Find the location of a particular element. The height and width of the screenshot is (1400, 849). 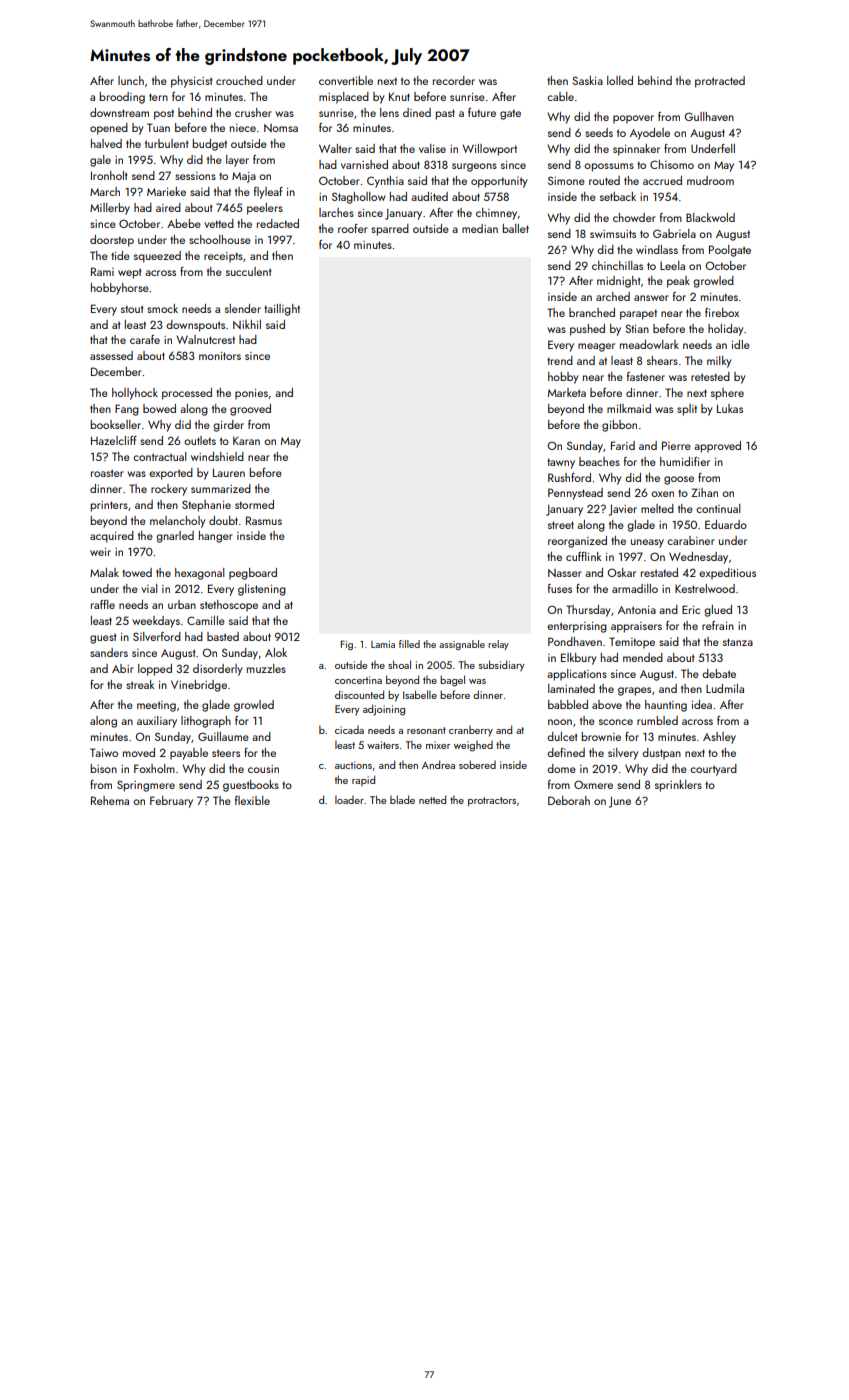

Rehema is located at coordinates (110, 800).
